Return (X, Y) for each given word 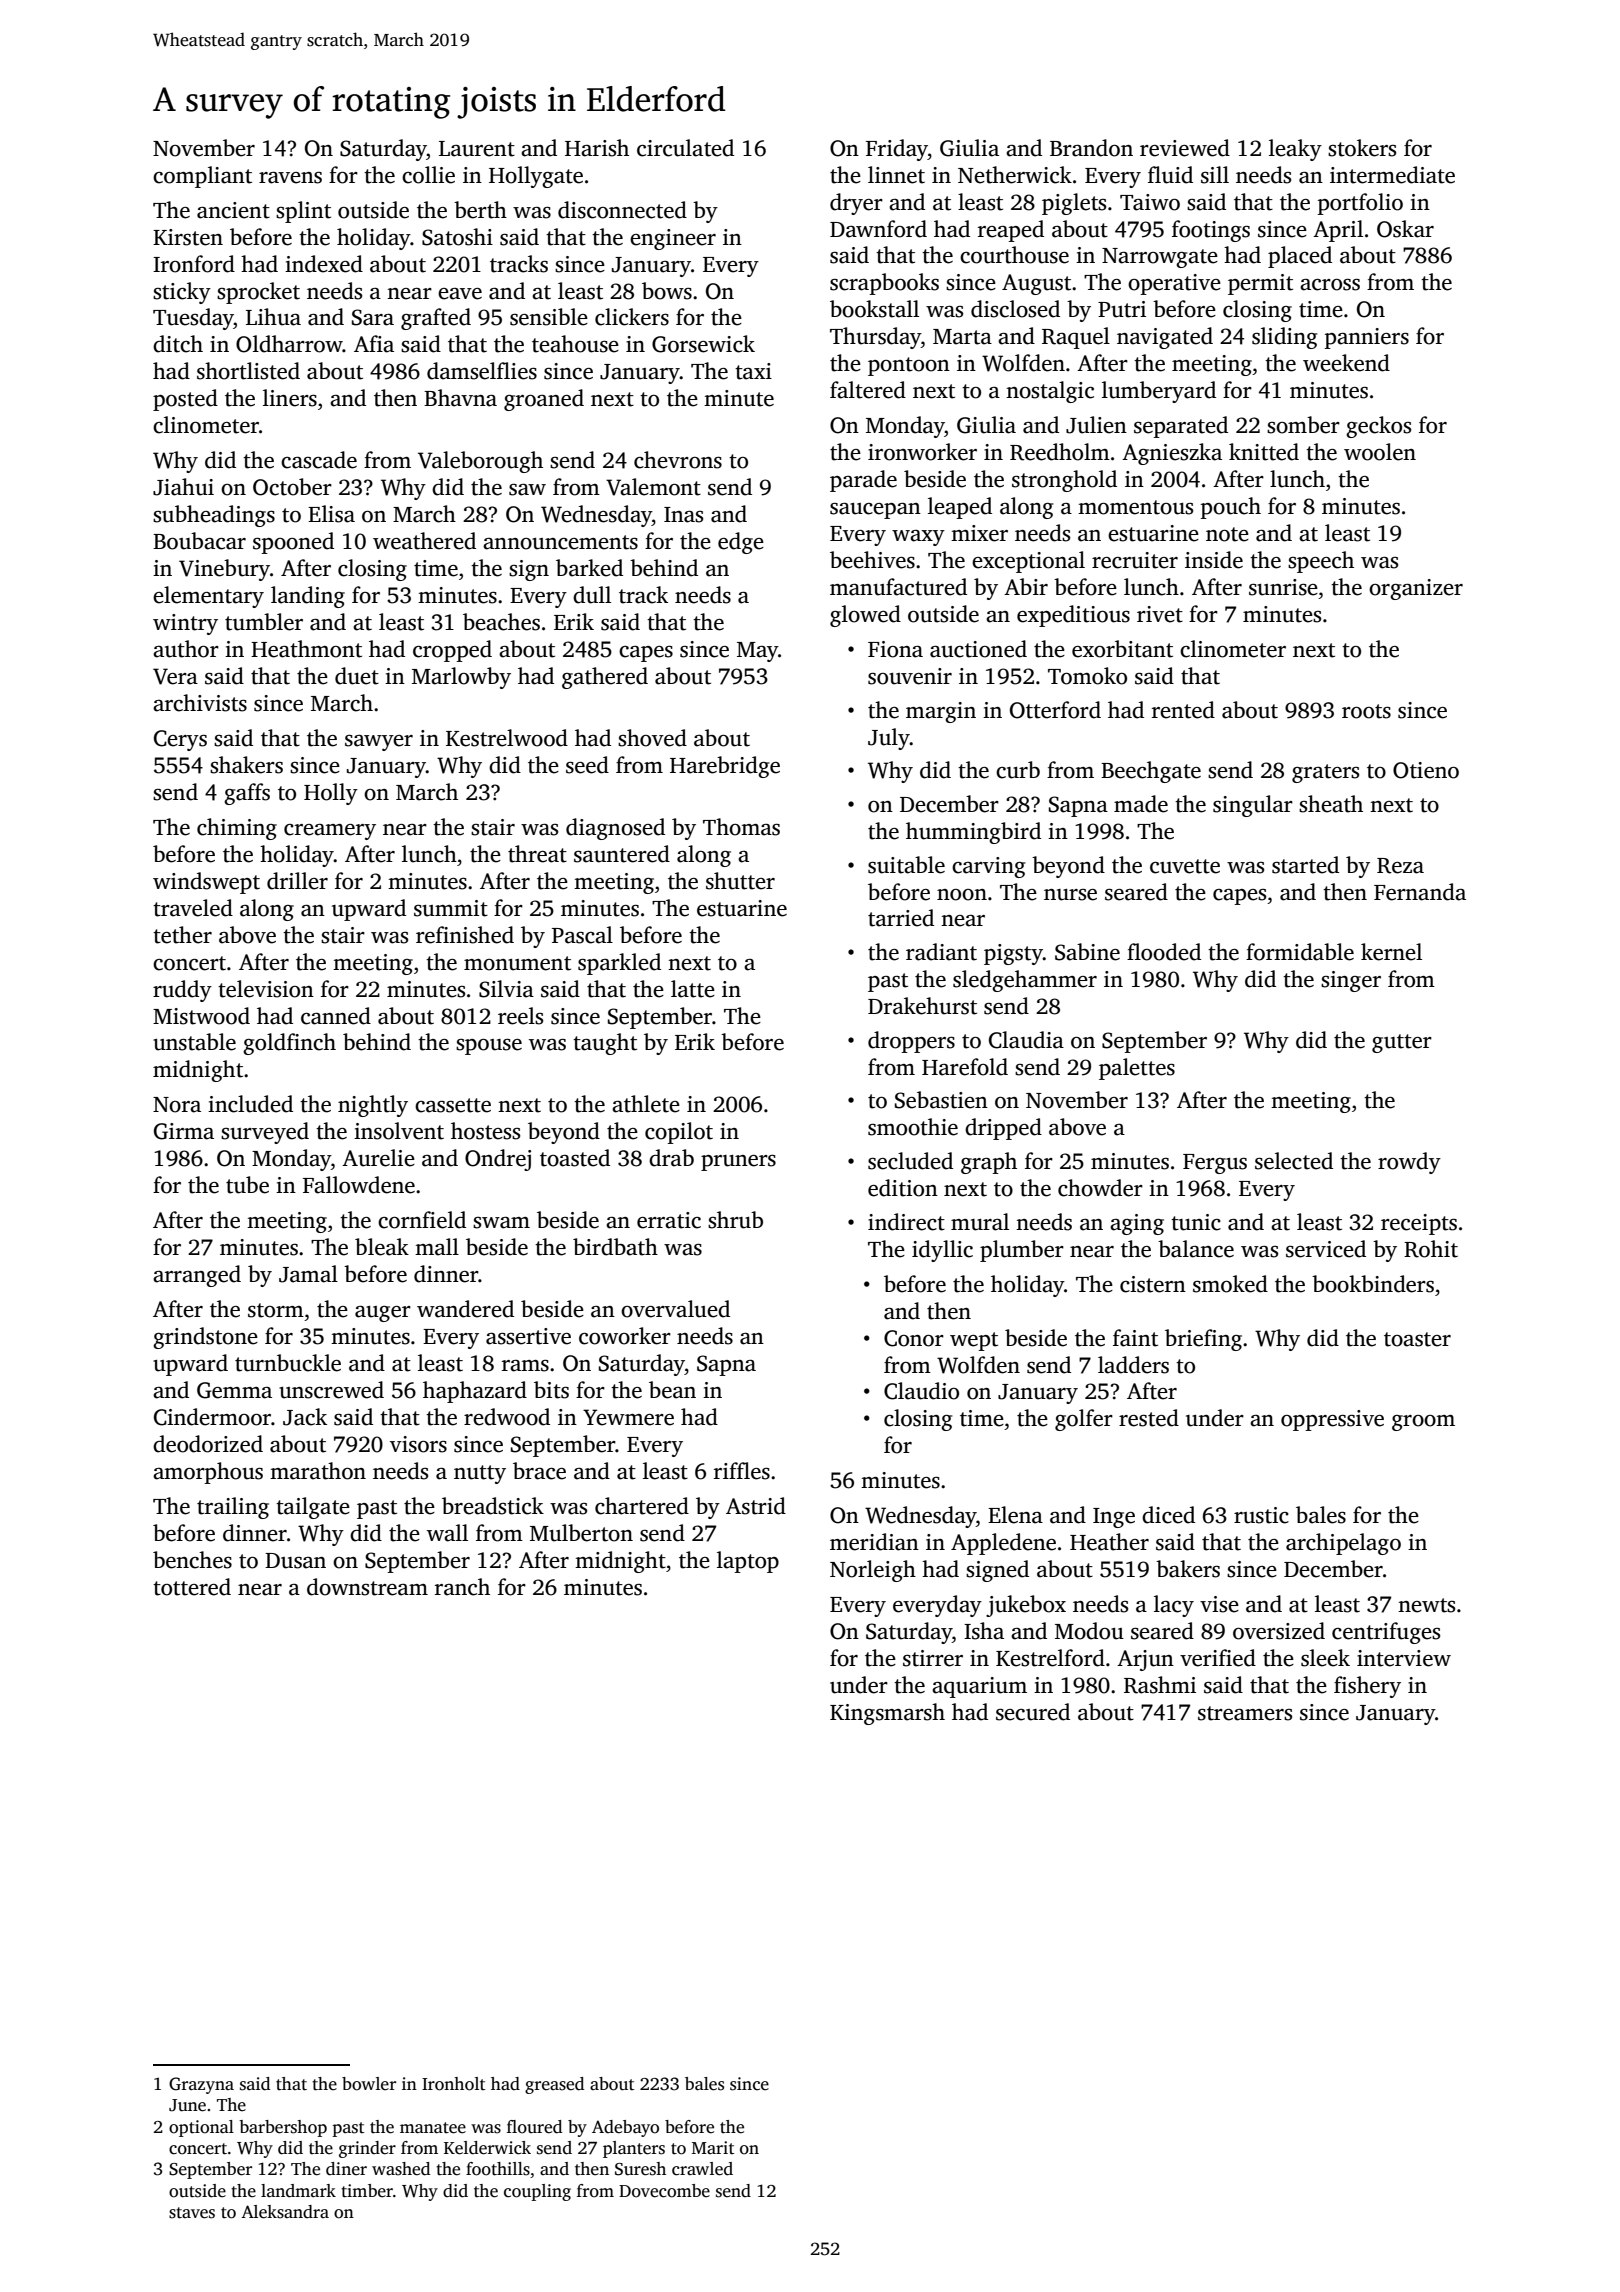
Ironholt (453, 2084)
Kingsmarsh (887, 1714)
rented (1183, 710)
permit (1260, 284)
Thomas (741, 827)
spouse (489, 1047)
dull (592, 595)
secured (1033, 1712)
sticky (182, 293)
